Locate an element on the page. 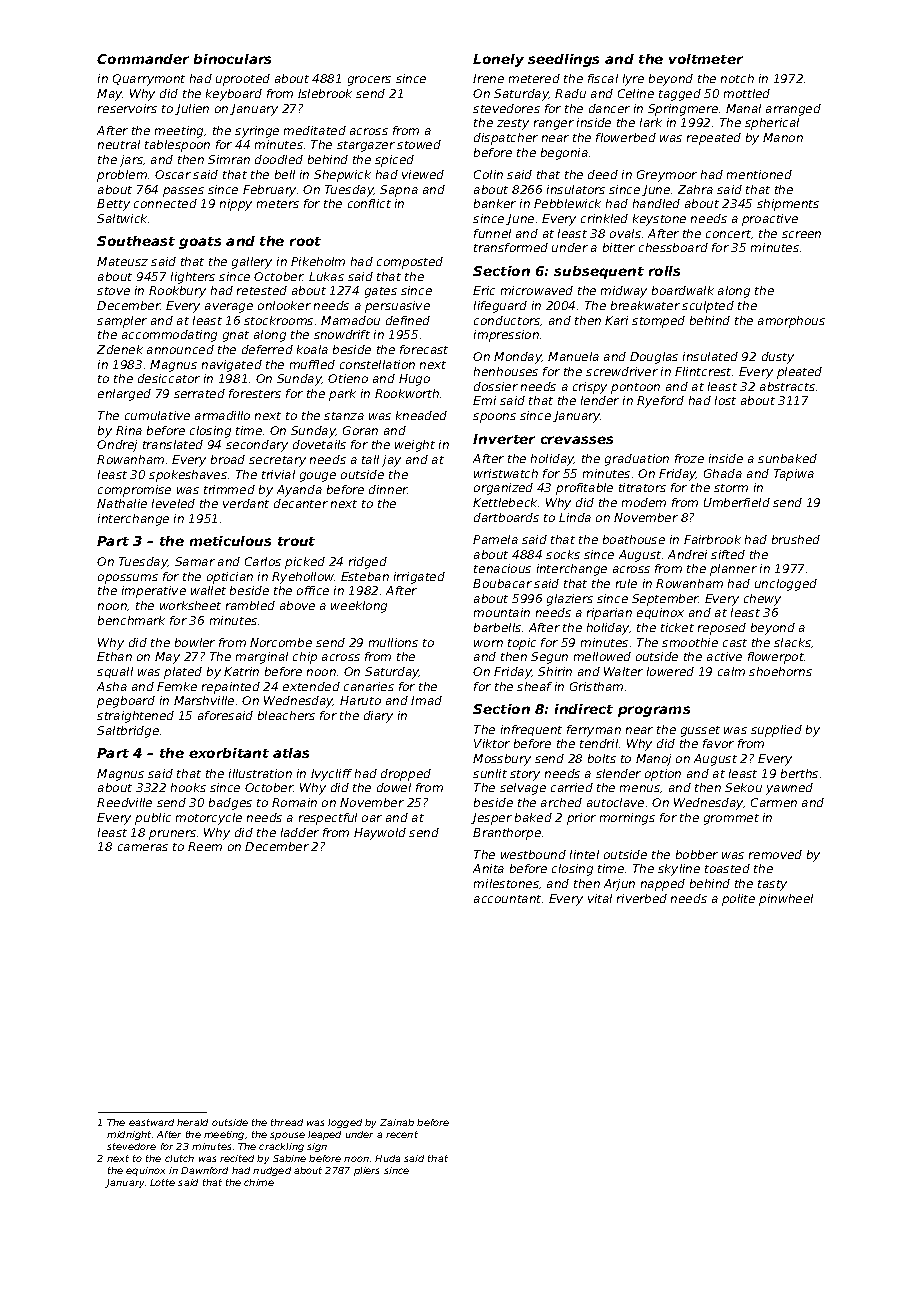  westbound is located at coordinates (533, 854).
